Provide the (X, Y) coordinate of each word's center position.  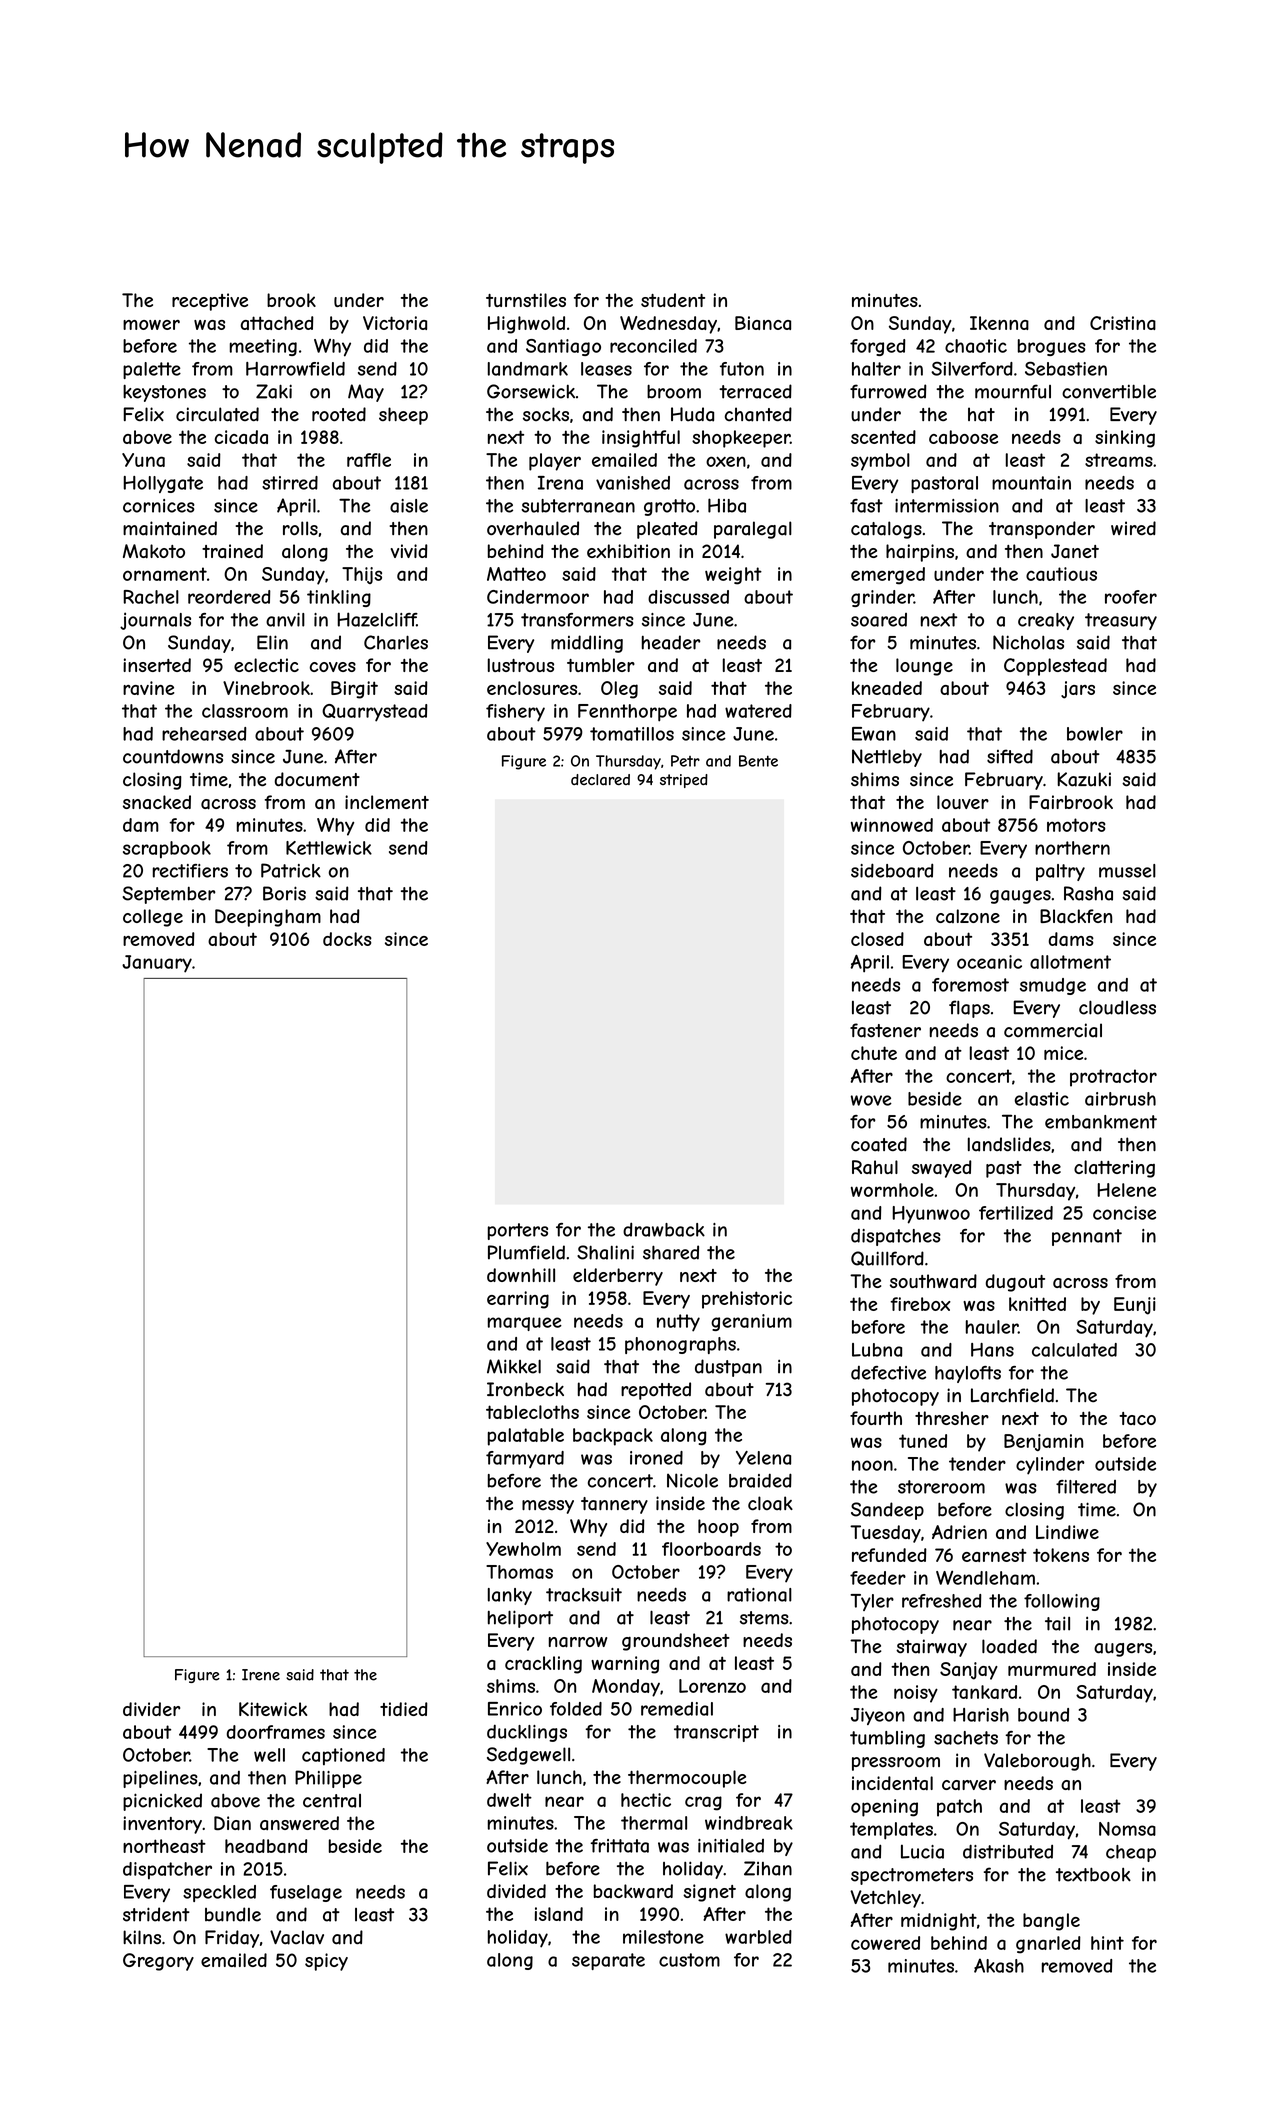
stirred (290, 483)
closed (877, 939)
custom (689, 1960)
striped (684, 781)
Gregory (158, 1962)
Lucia (922, 1851)
